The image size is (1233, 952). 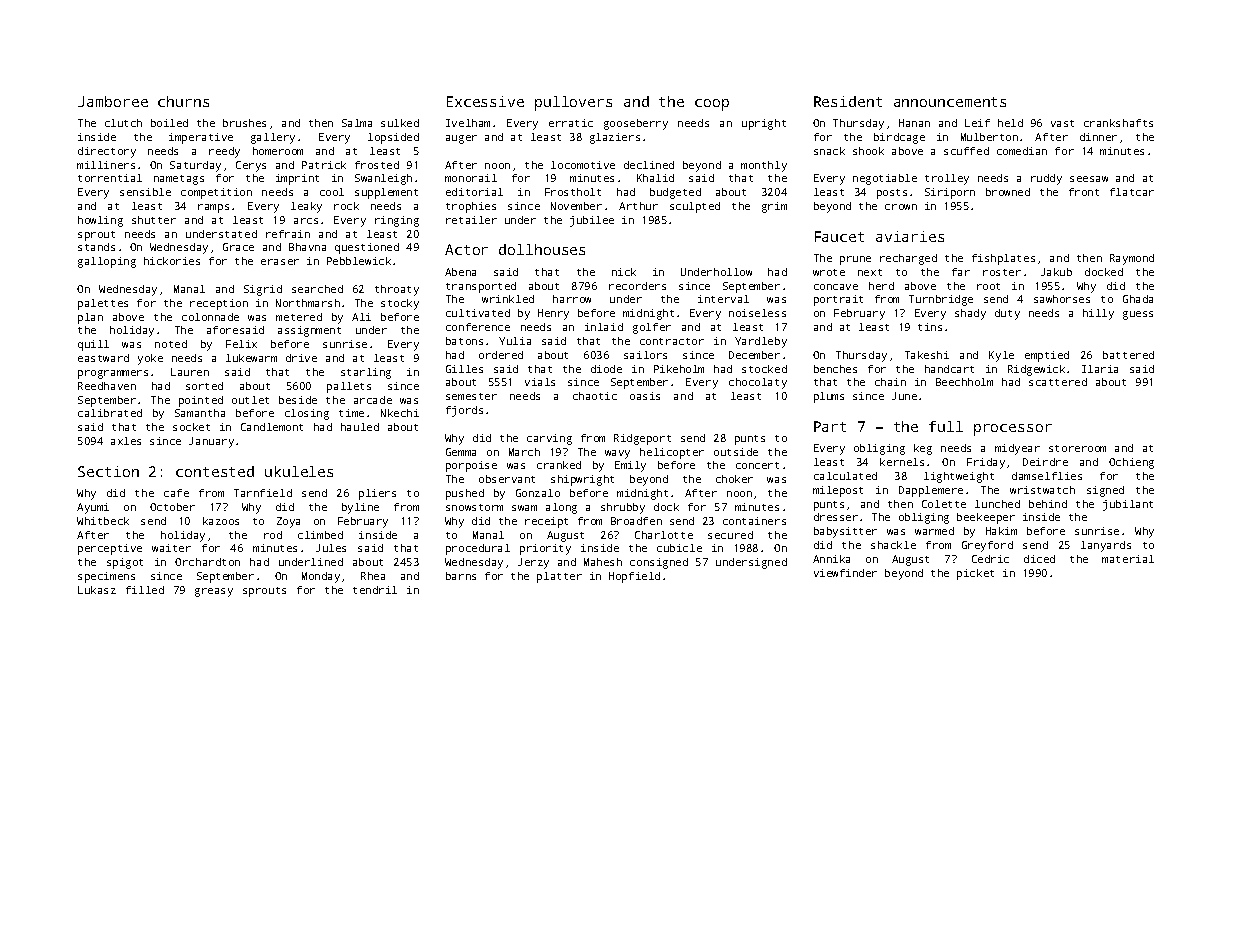 What do you see at coordinates (207, 562) in the page?
I see `Orchardton` at bounding box center [207, 562].
